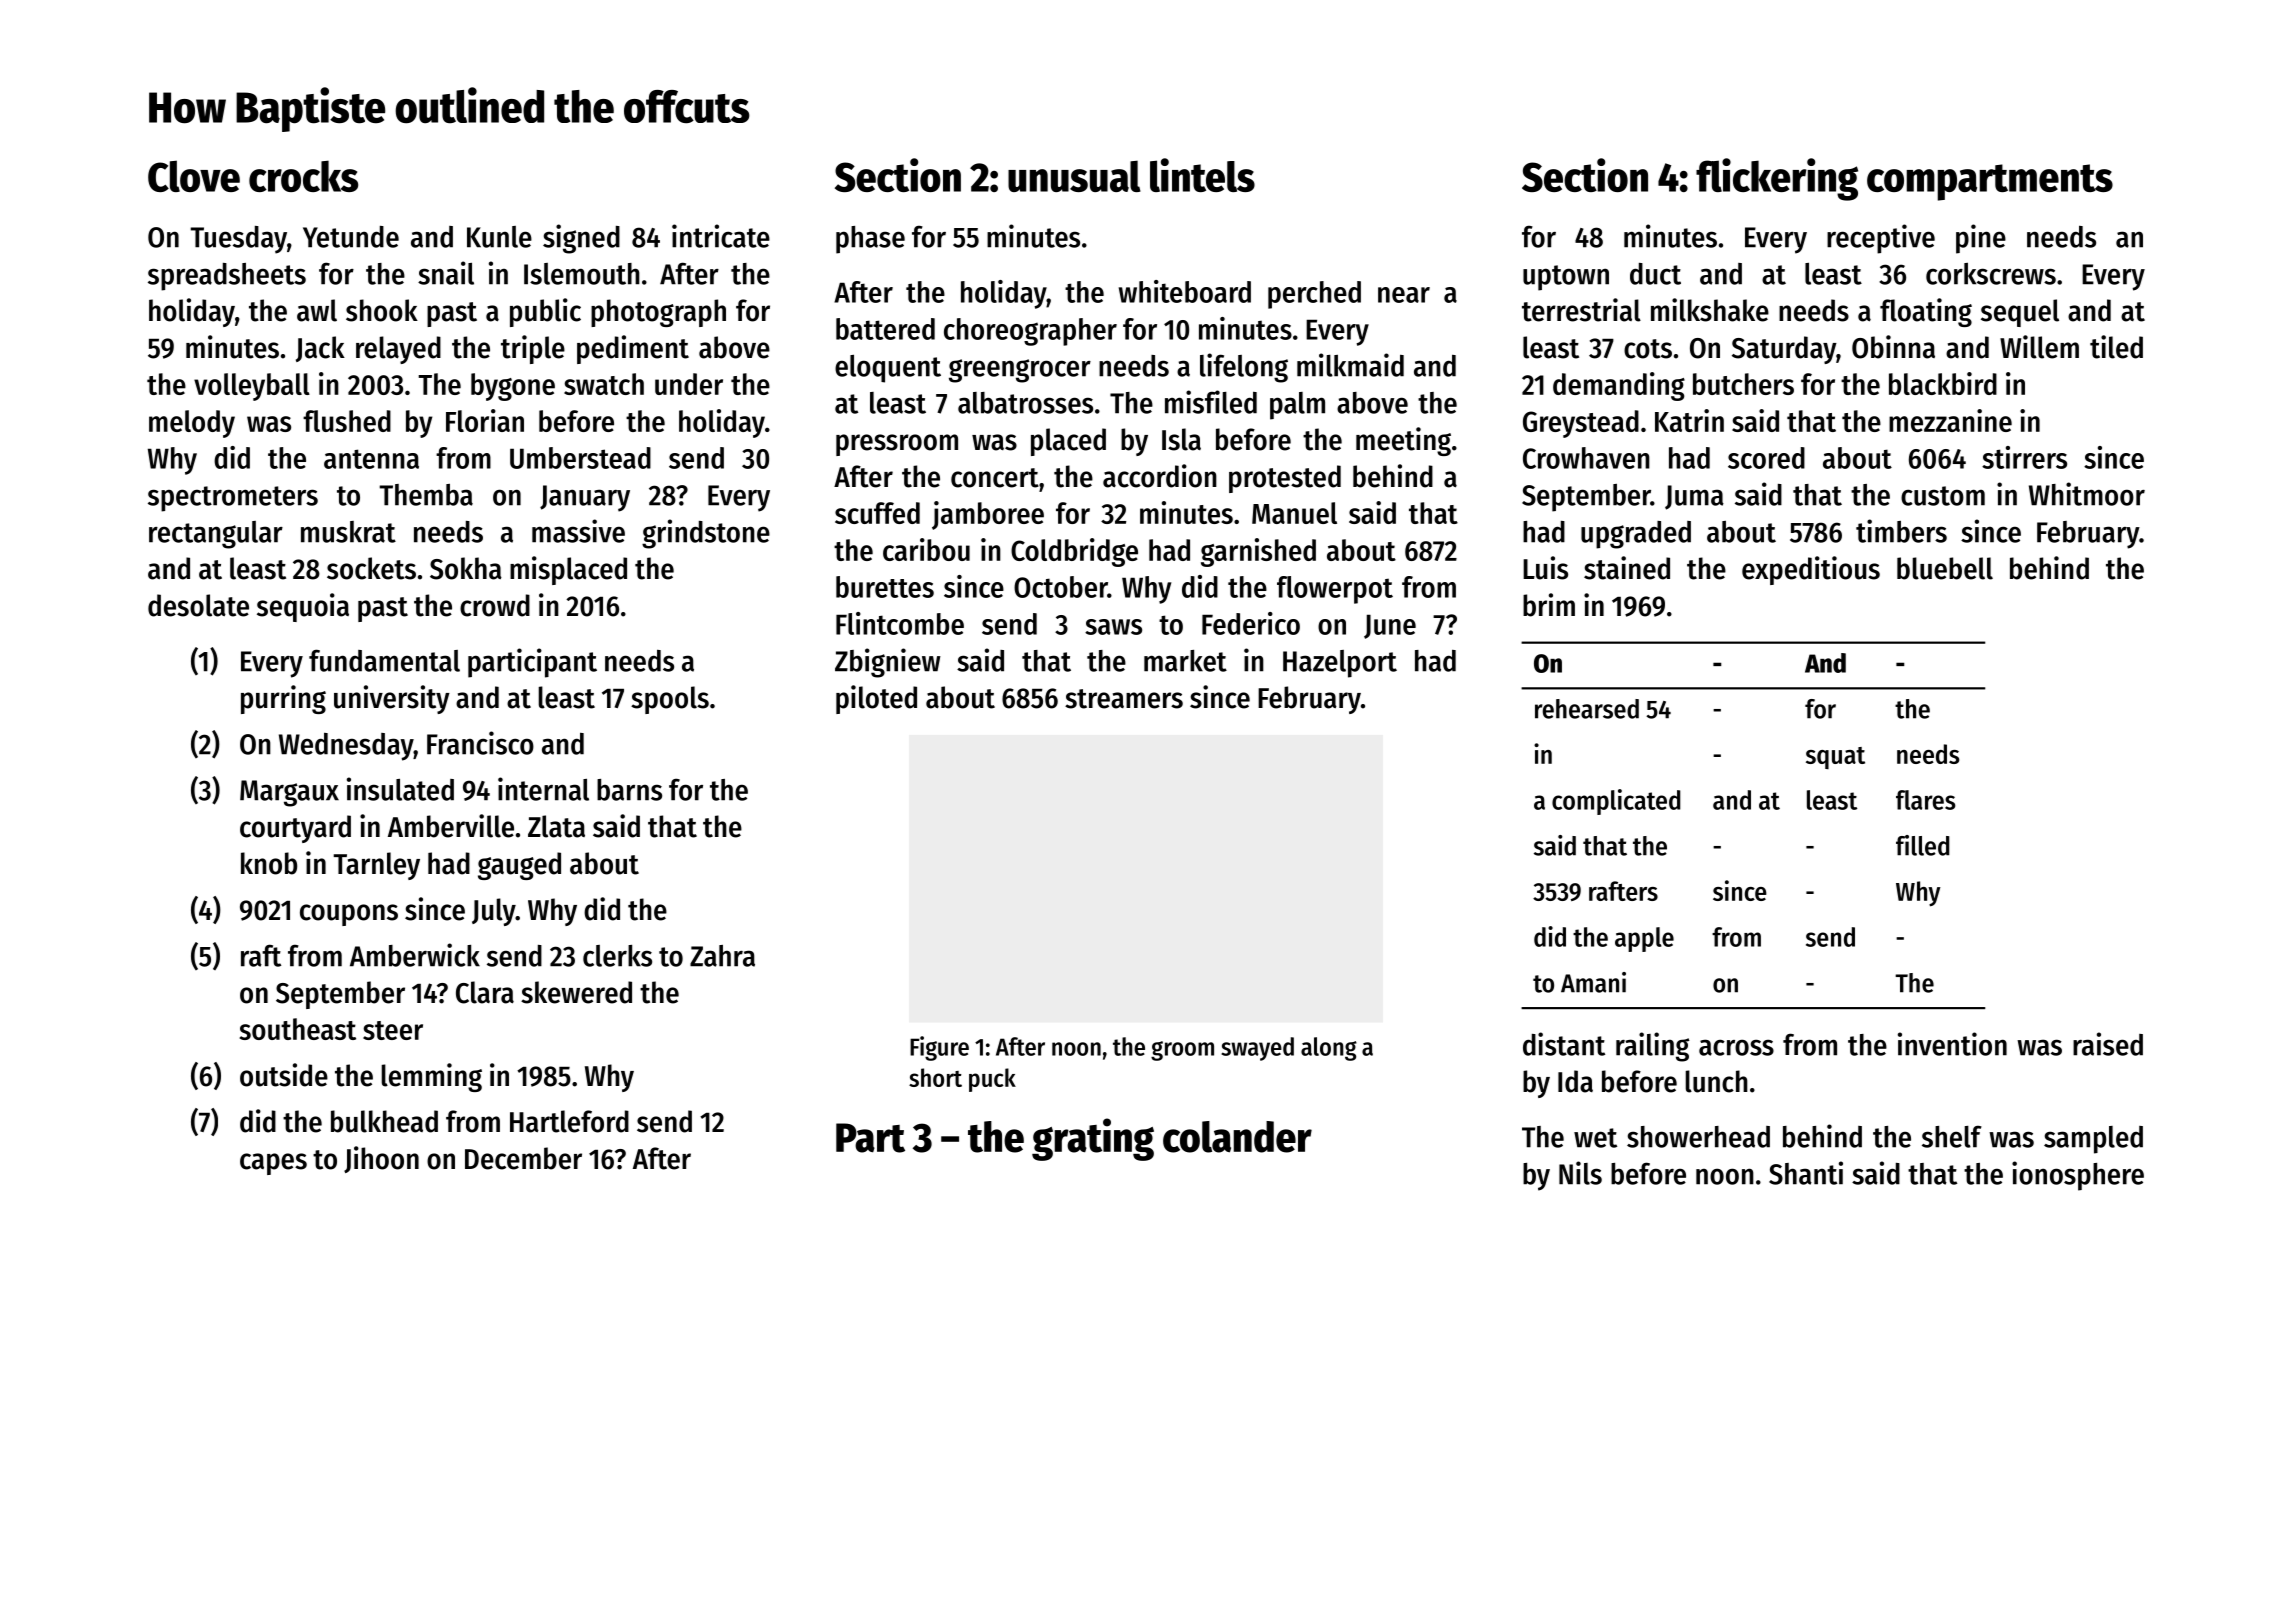  What do you see at coordinates (1777, 179) in the screenshot?
I see `flickering` at bounding box center [1777, 179].
